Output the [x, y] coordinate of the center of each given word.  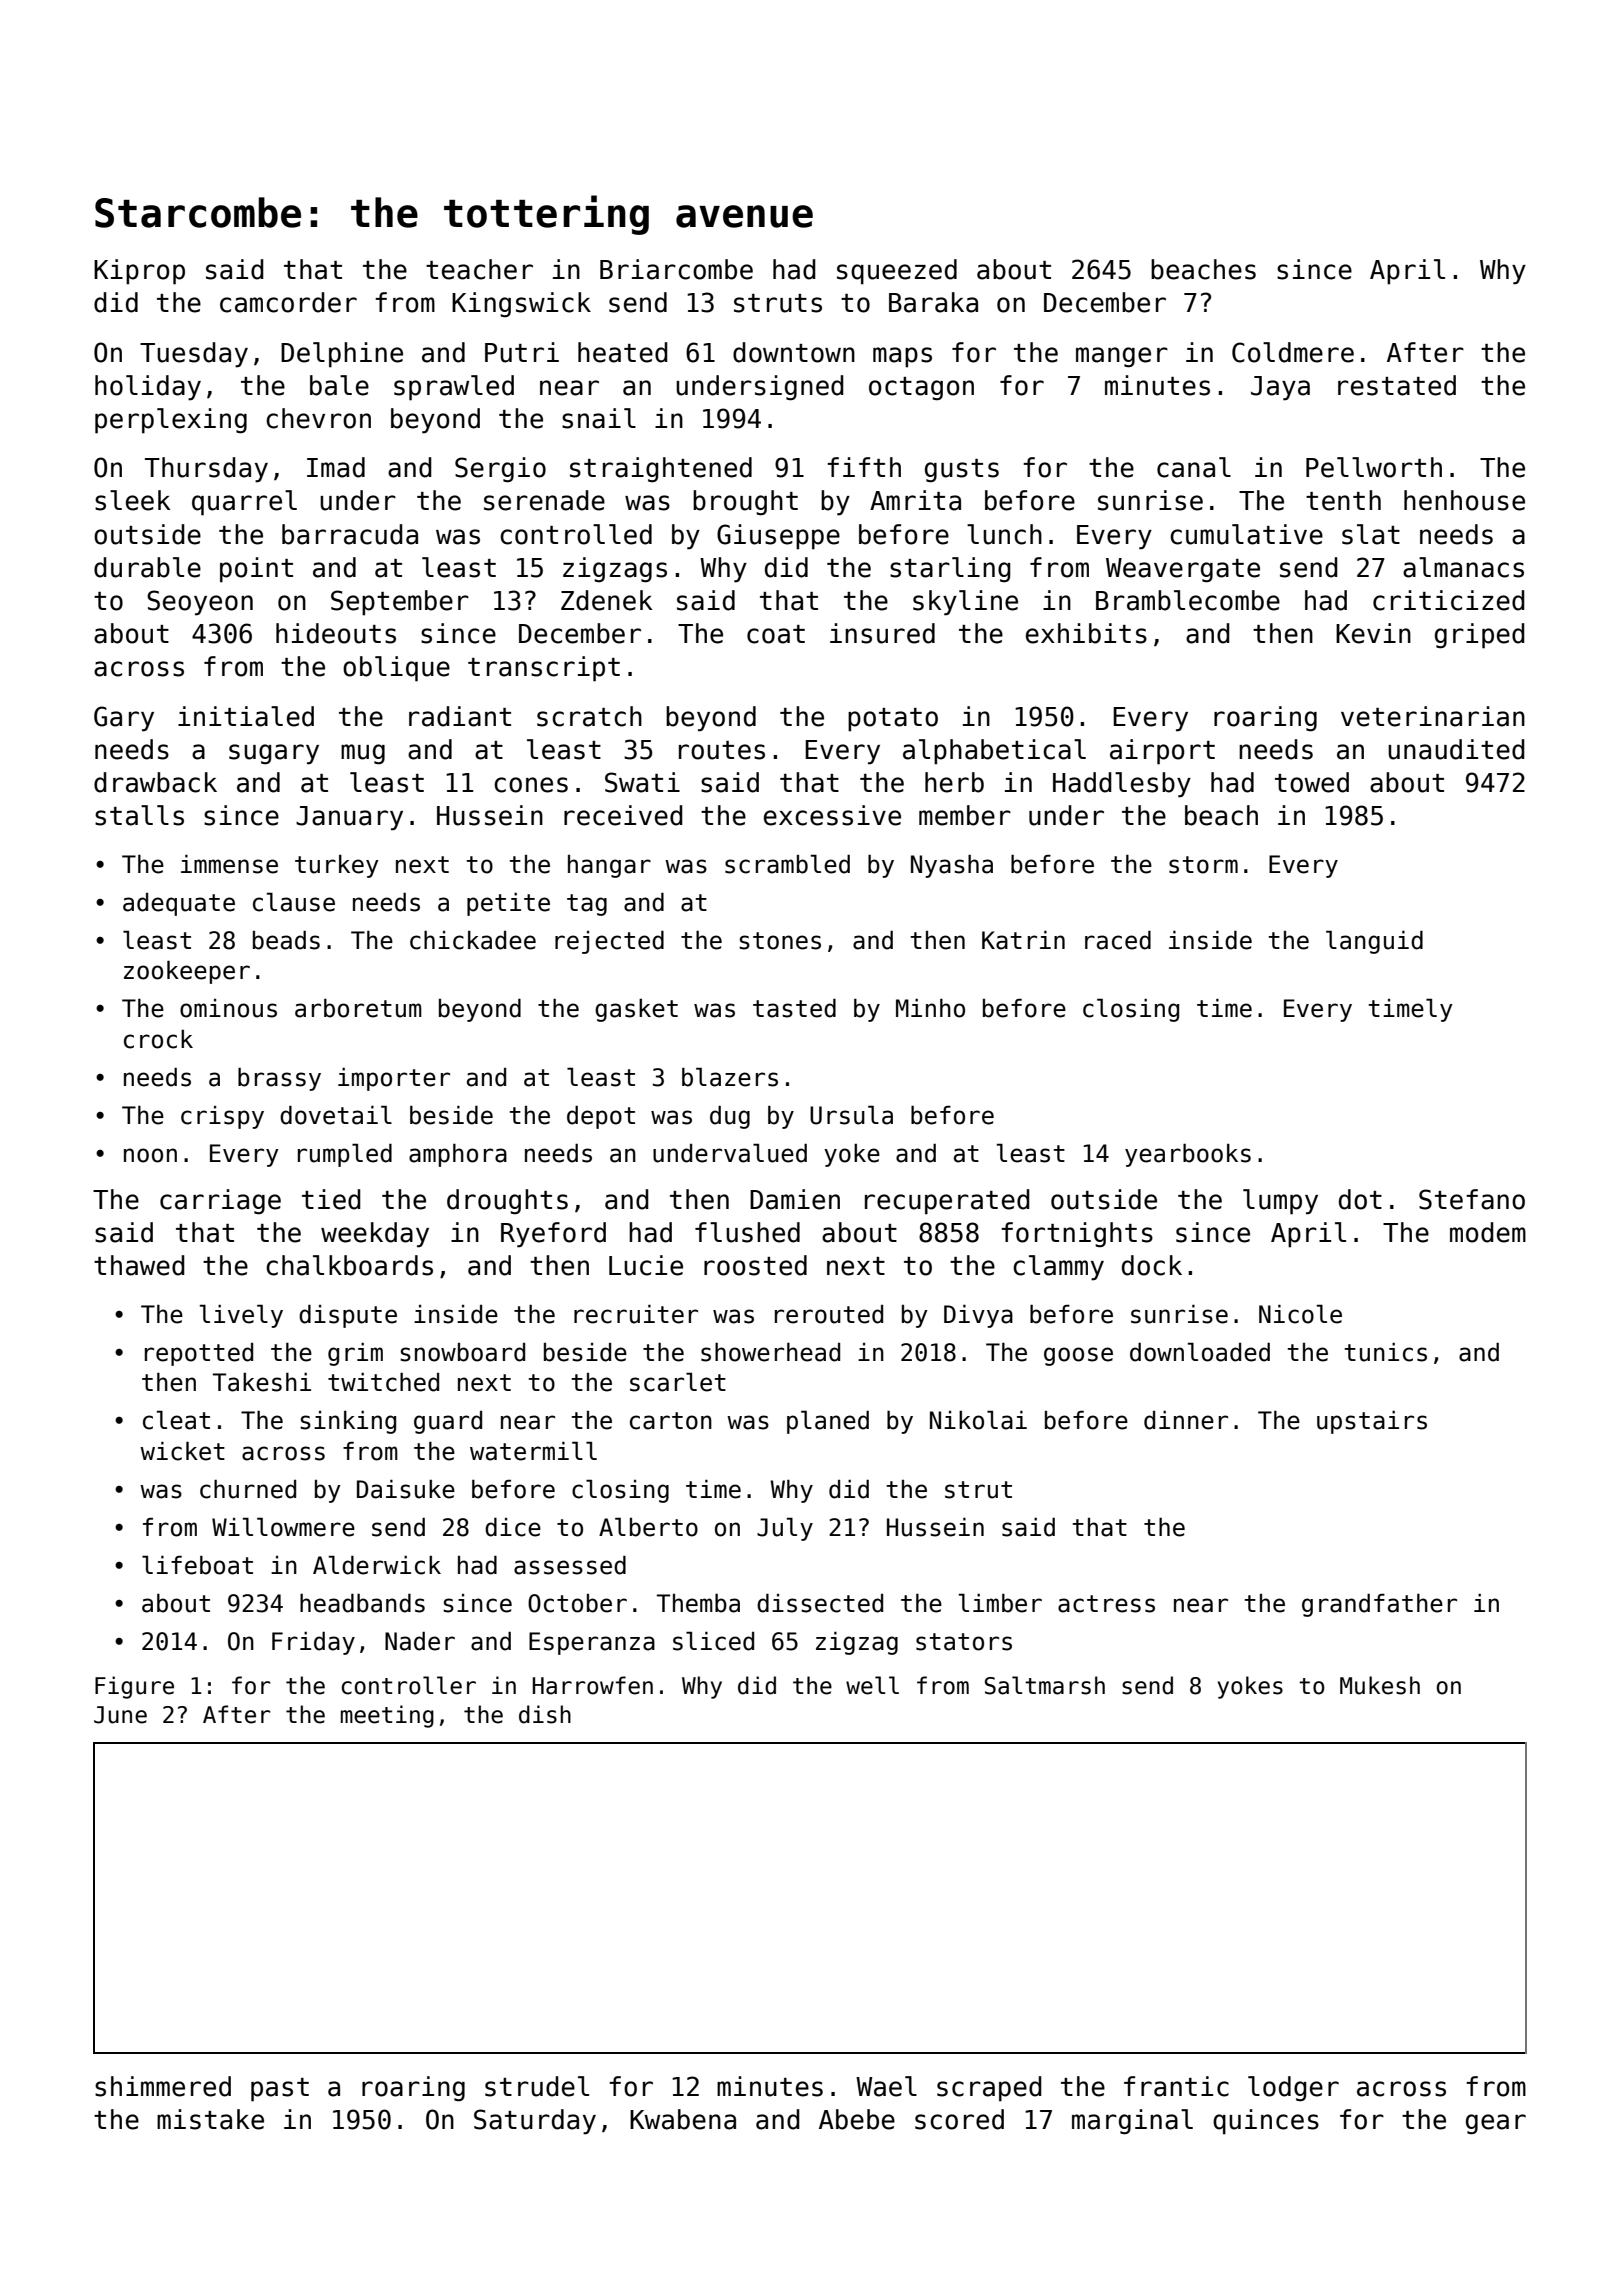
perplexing [171, 421]
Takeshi [262, 1382]
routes [722, 750]
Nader [420, 1641]
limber [1000, 1603]
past [280, 2090]
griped [1480, 636]
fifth [864, 467]
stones [780, 941]
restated [1397, 385]
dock [1152, 1265]
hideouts [336, 633]
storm [1203, 865]
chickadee [473, 940]
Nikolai [978, 1420]
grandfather [1379, 1605]
